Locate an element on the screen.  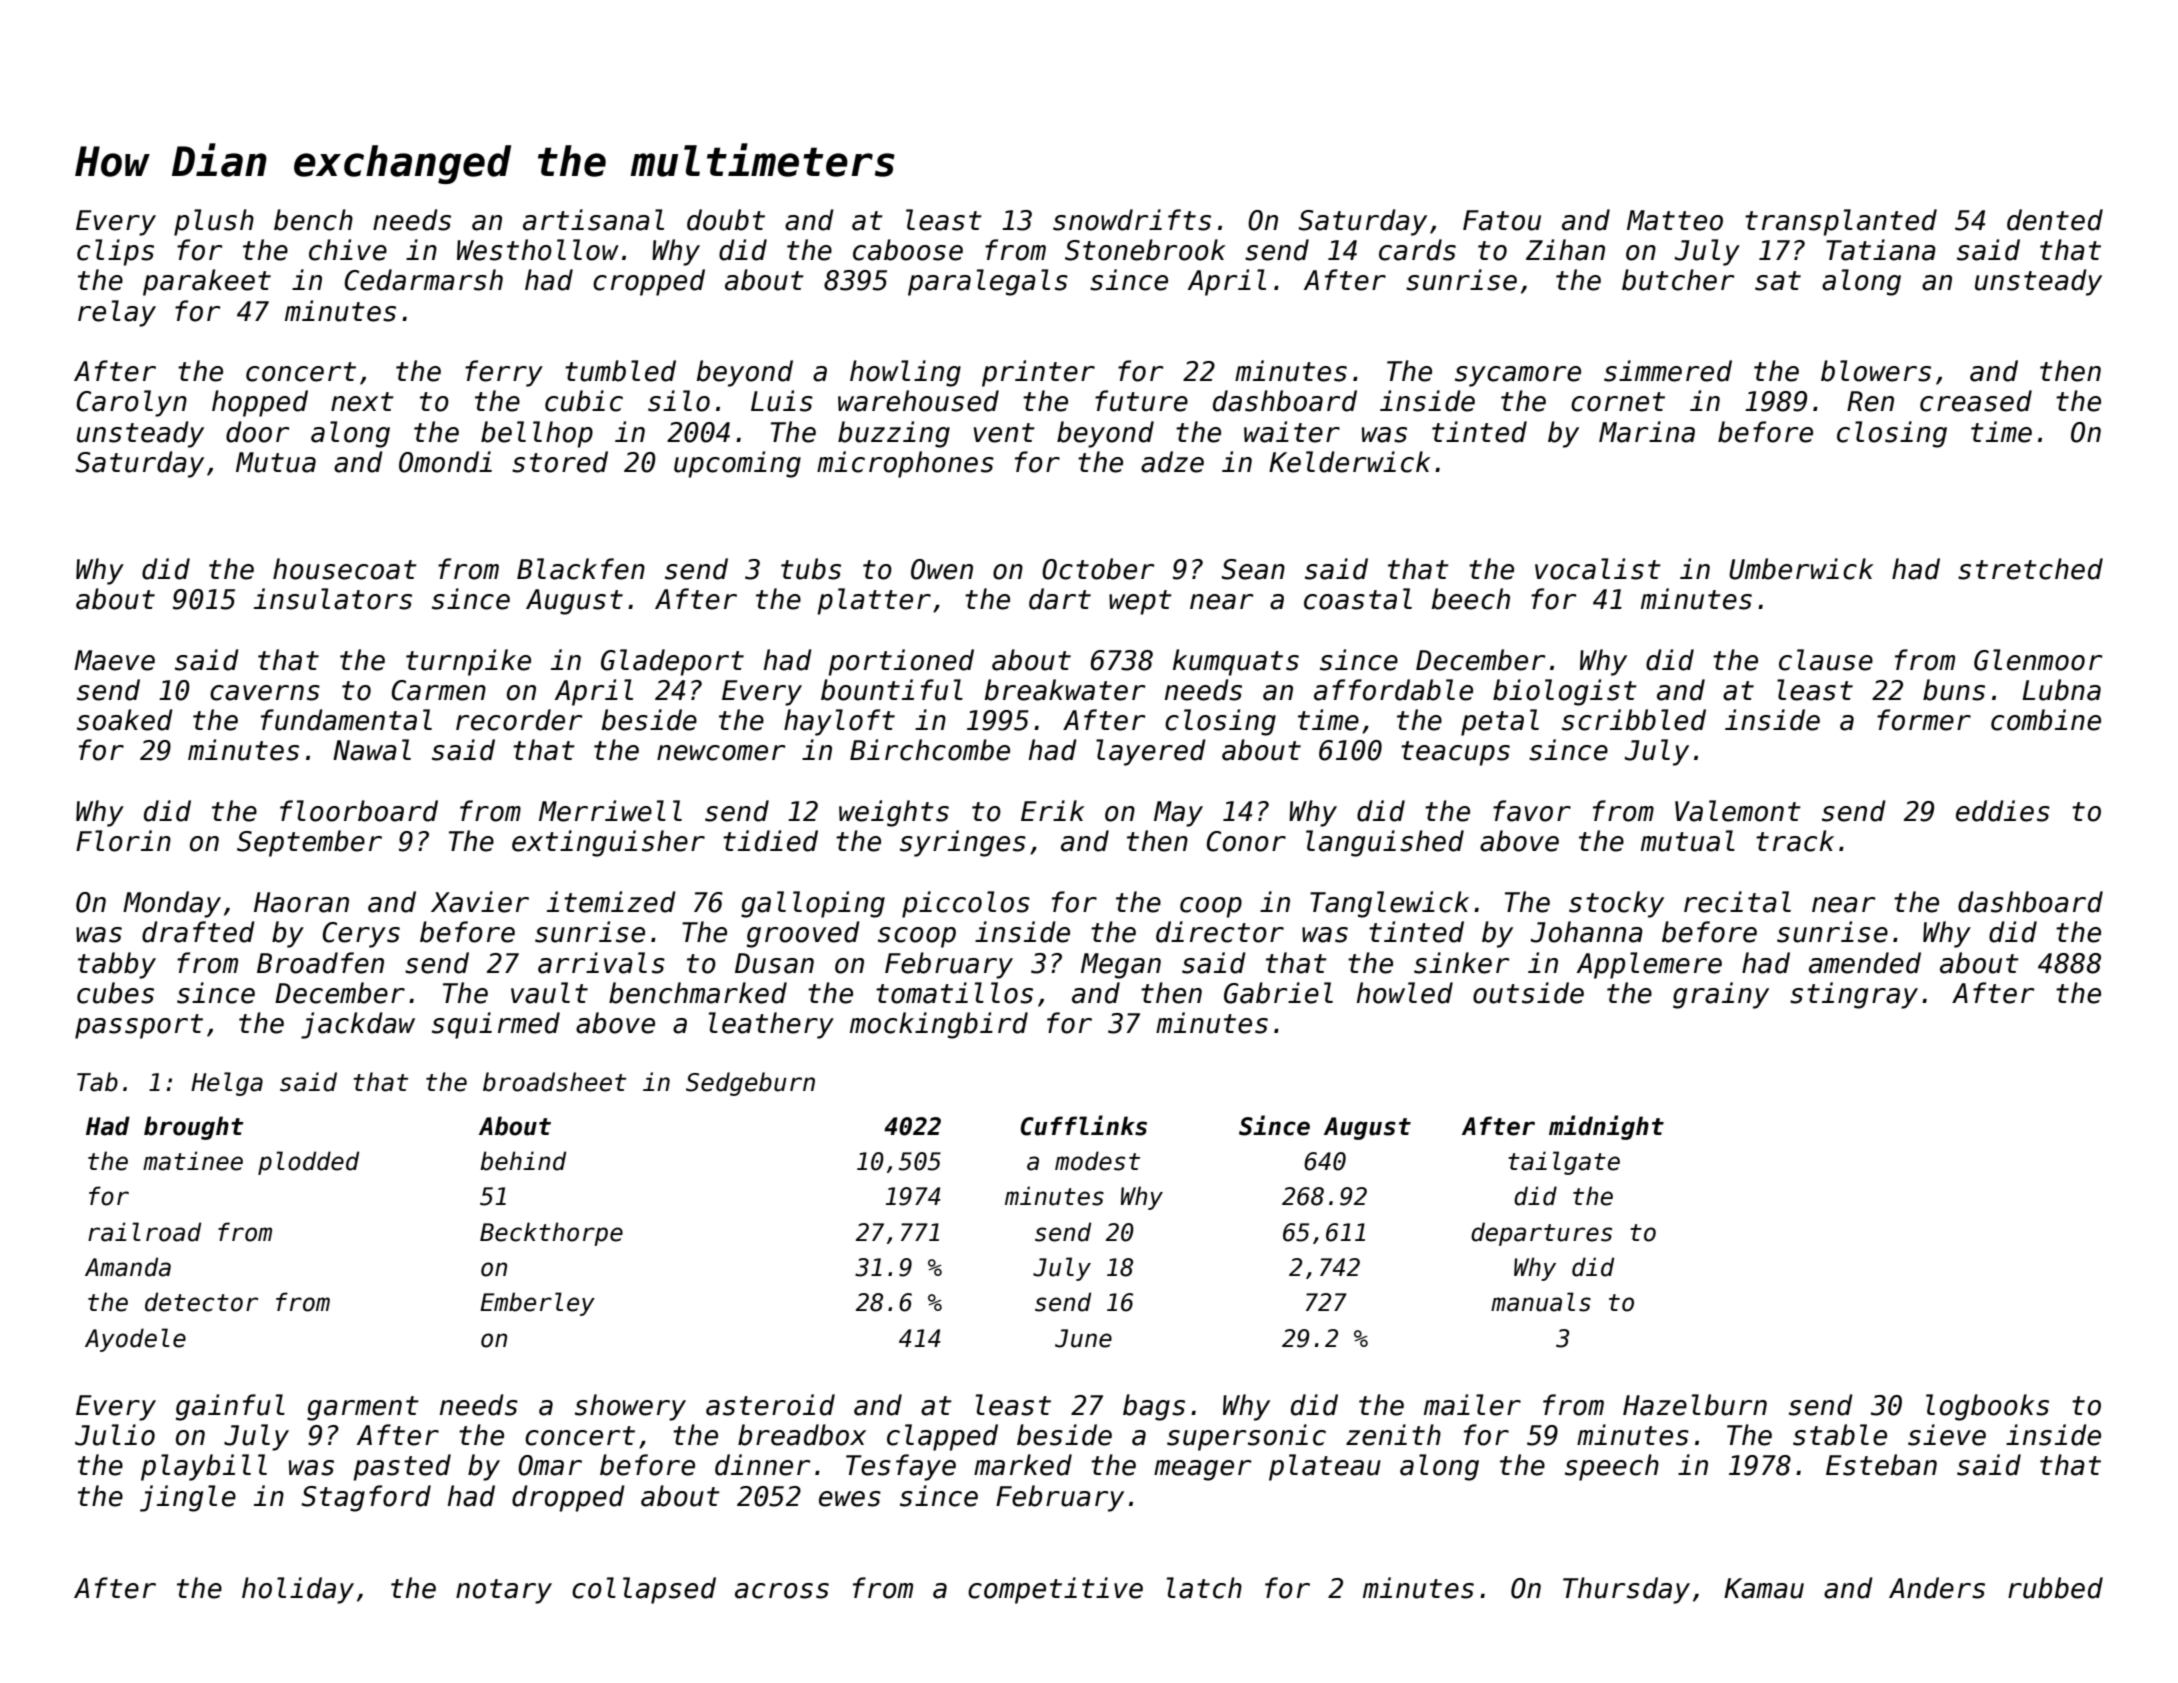
holiday is located at coordinates (298, 1590).
